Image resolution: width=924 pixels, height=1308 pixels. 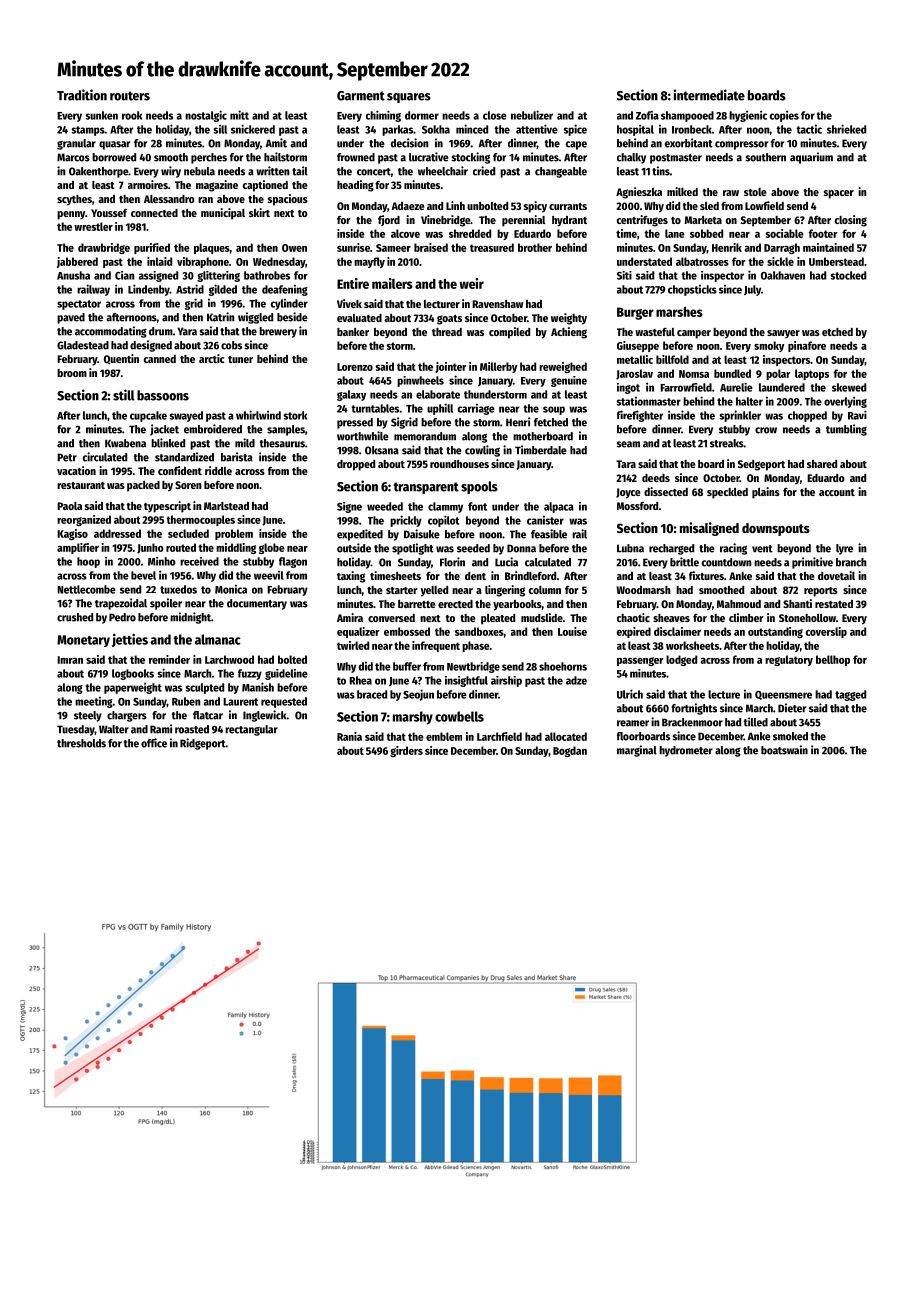 I want to click on routers, so click(x=130, y=96).
